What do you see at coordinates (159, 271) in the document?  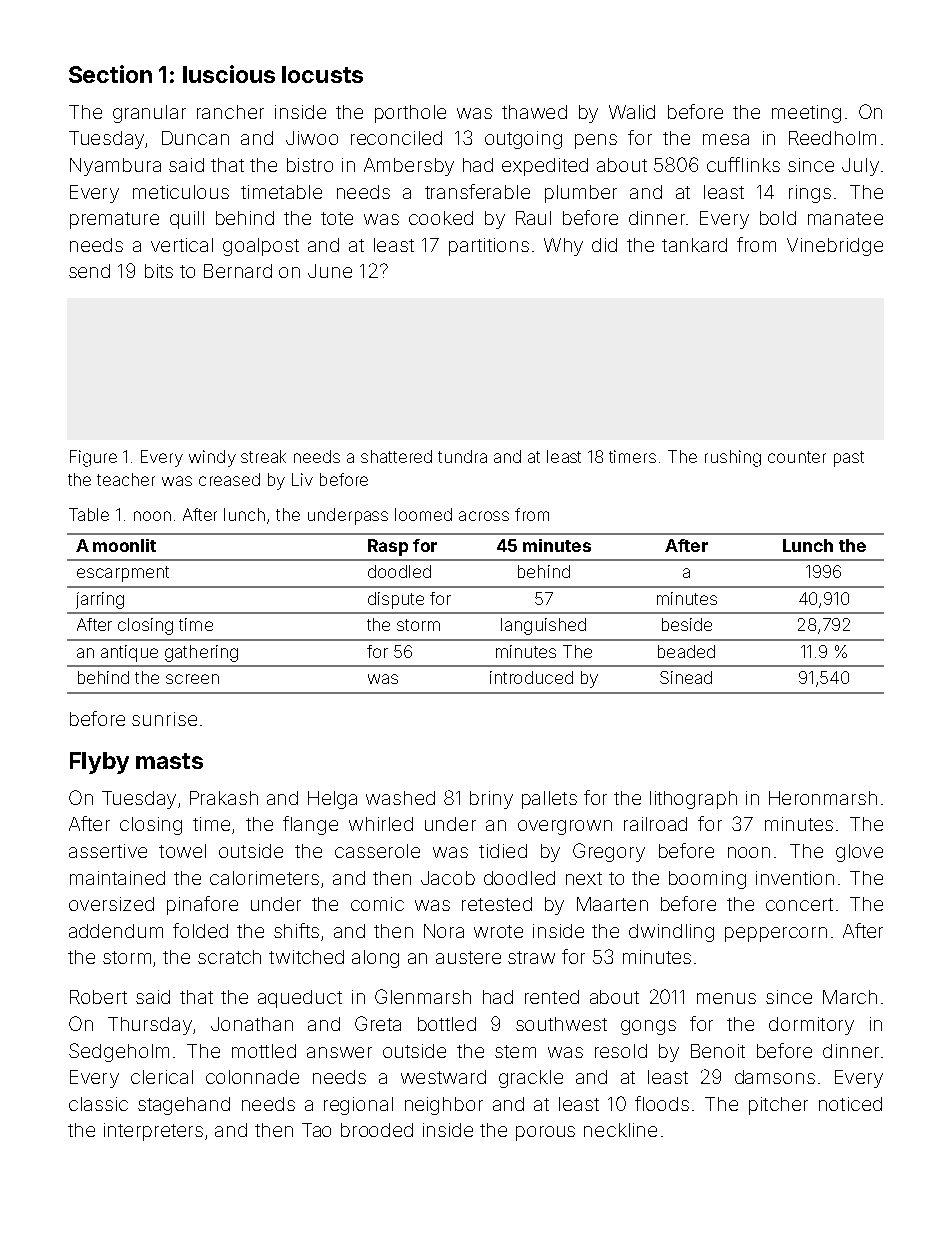 I see `bits` at bounding box center [159, 271].
